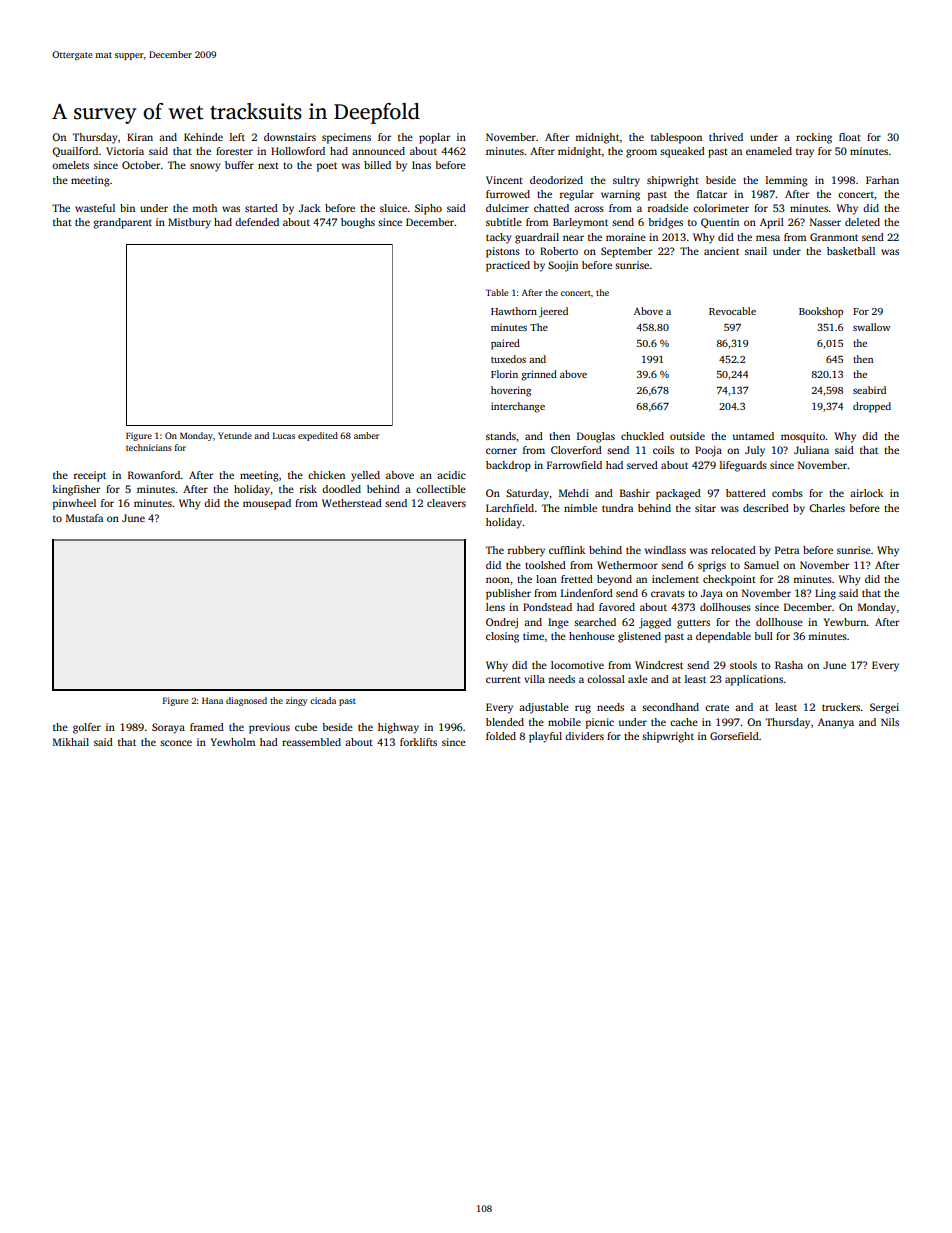 The width and height of the page is (952, 1233). I want to click on golfer, so click(87, 728).
